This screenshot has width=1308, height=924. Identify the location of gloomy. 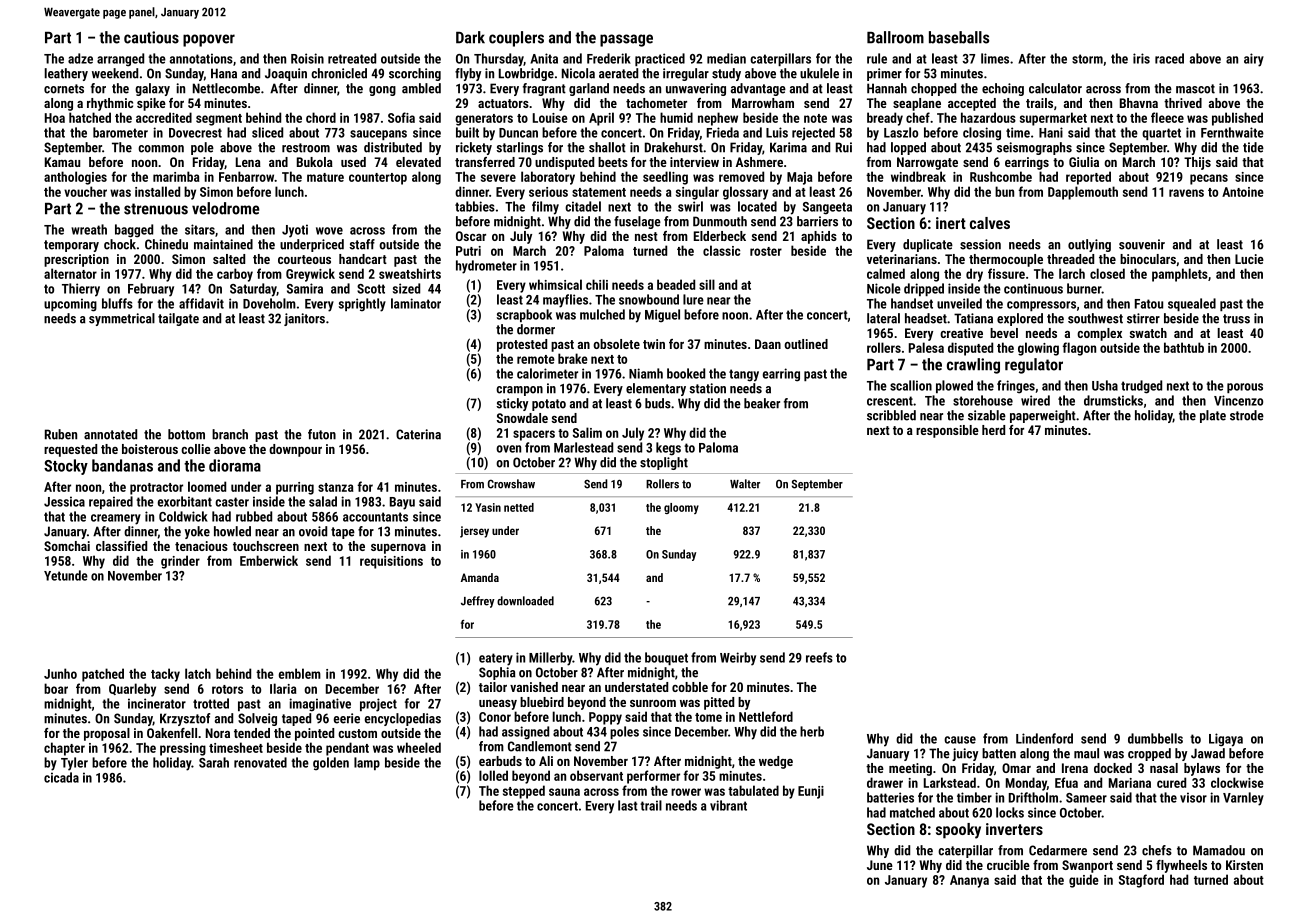
(681, 508).
